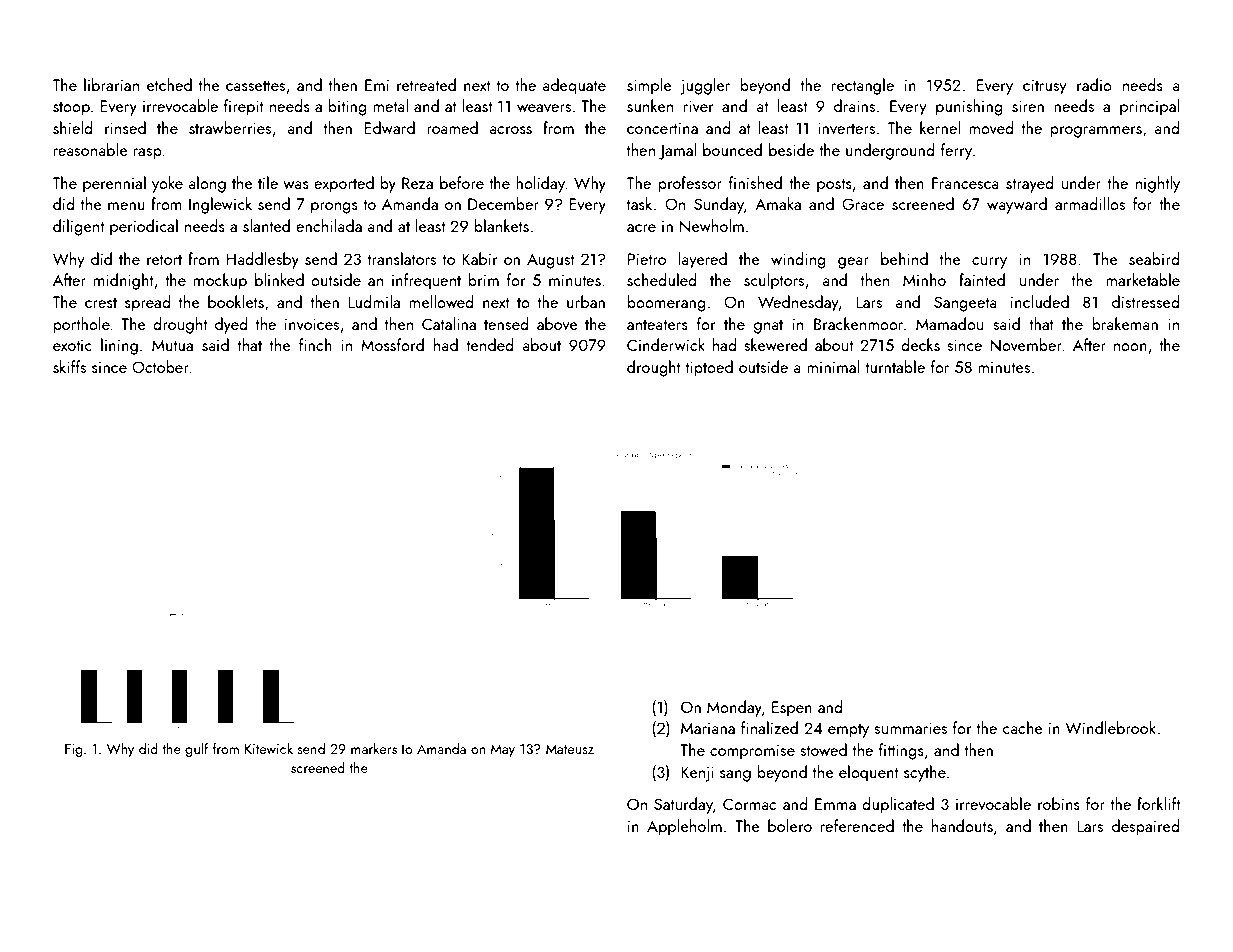 The height and width of the screenshot is (952, 1233). Describe the element at coordinates (69, 366) in the screenshot. I see `skiffs` at that location.
